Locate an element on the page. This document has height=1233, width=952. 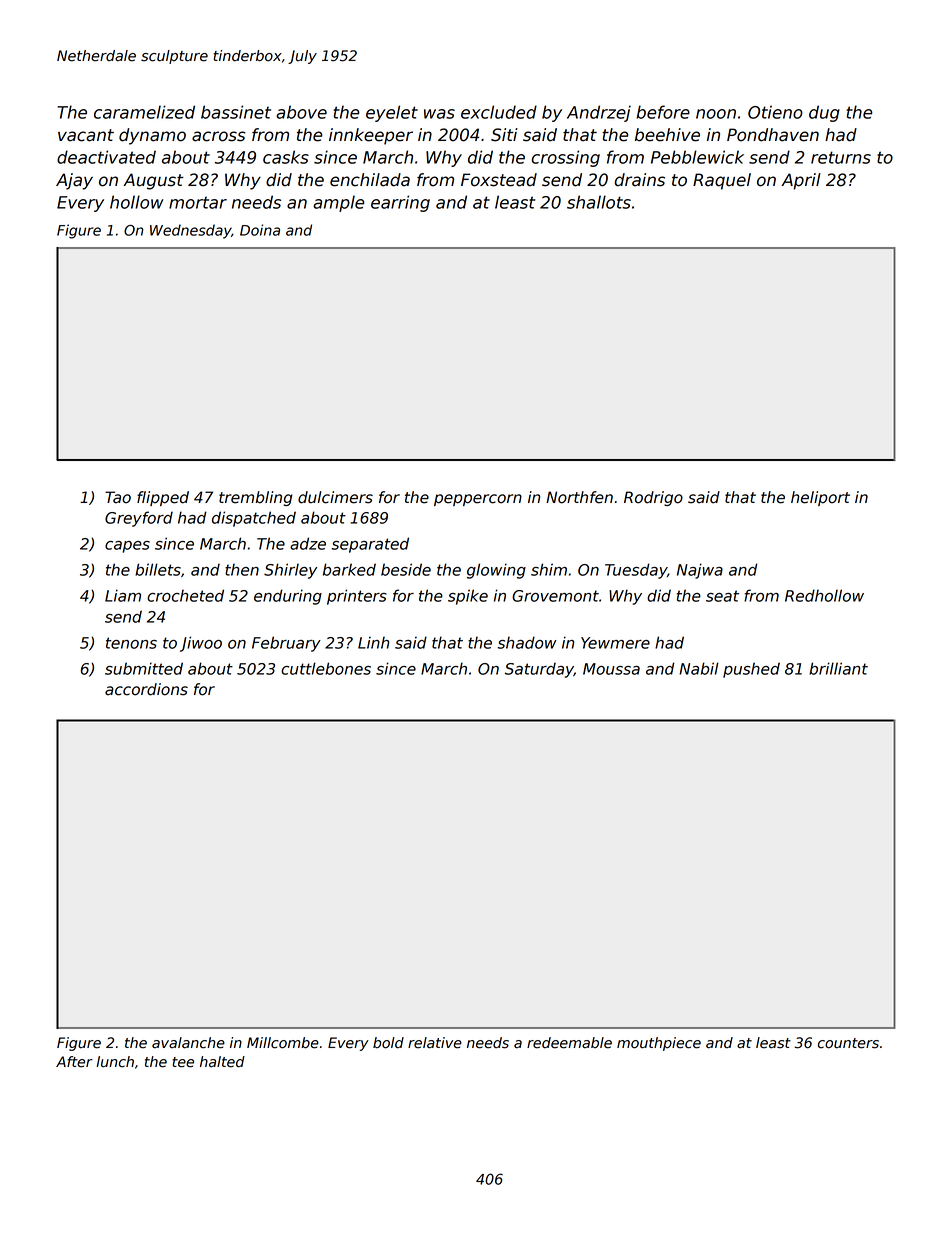
billets is located at coordinates (158, 569).
